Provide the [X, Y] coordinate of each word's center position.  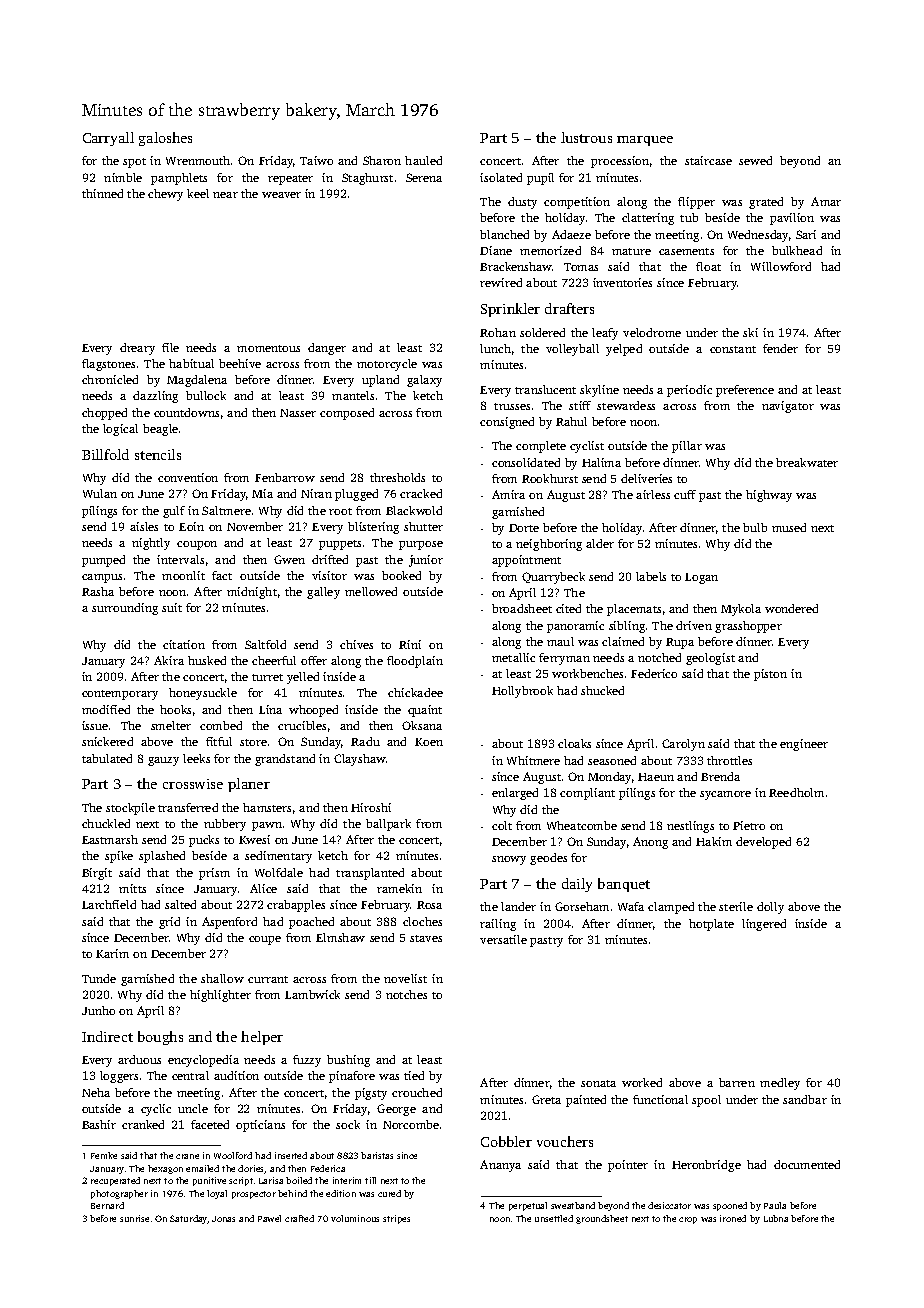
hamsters [267, 807]
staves [426, 938]
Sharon [382, 160]
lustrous [586, 137]
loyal [217, 1194]
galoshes [165, 139]
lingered [764, 925]
